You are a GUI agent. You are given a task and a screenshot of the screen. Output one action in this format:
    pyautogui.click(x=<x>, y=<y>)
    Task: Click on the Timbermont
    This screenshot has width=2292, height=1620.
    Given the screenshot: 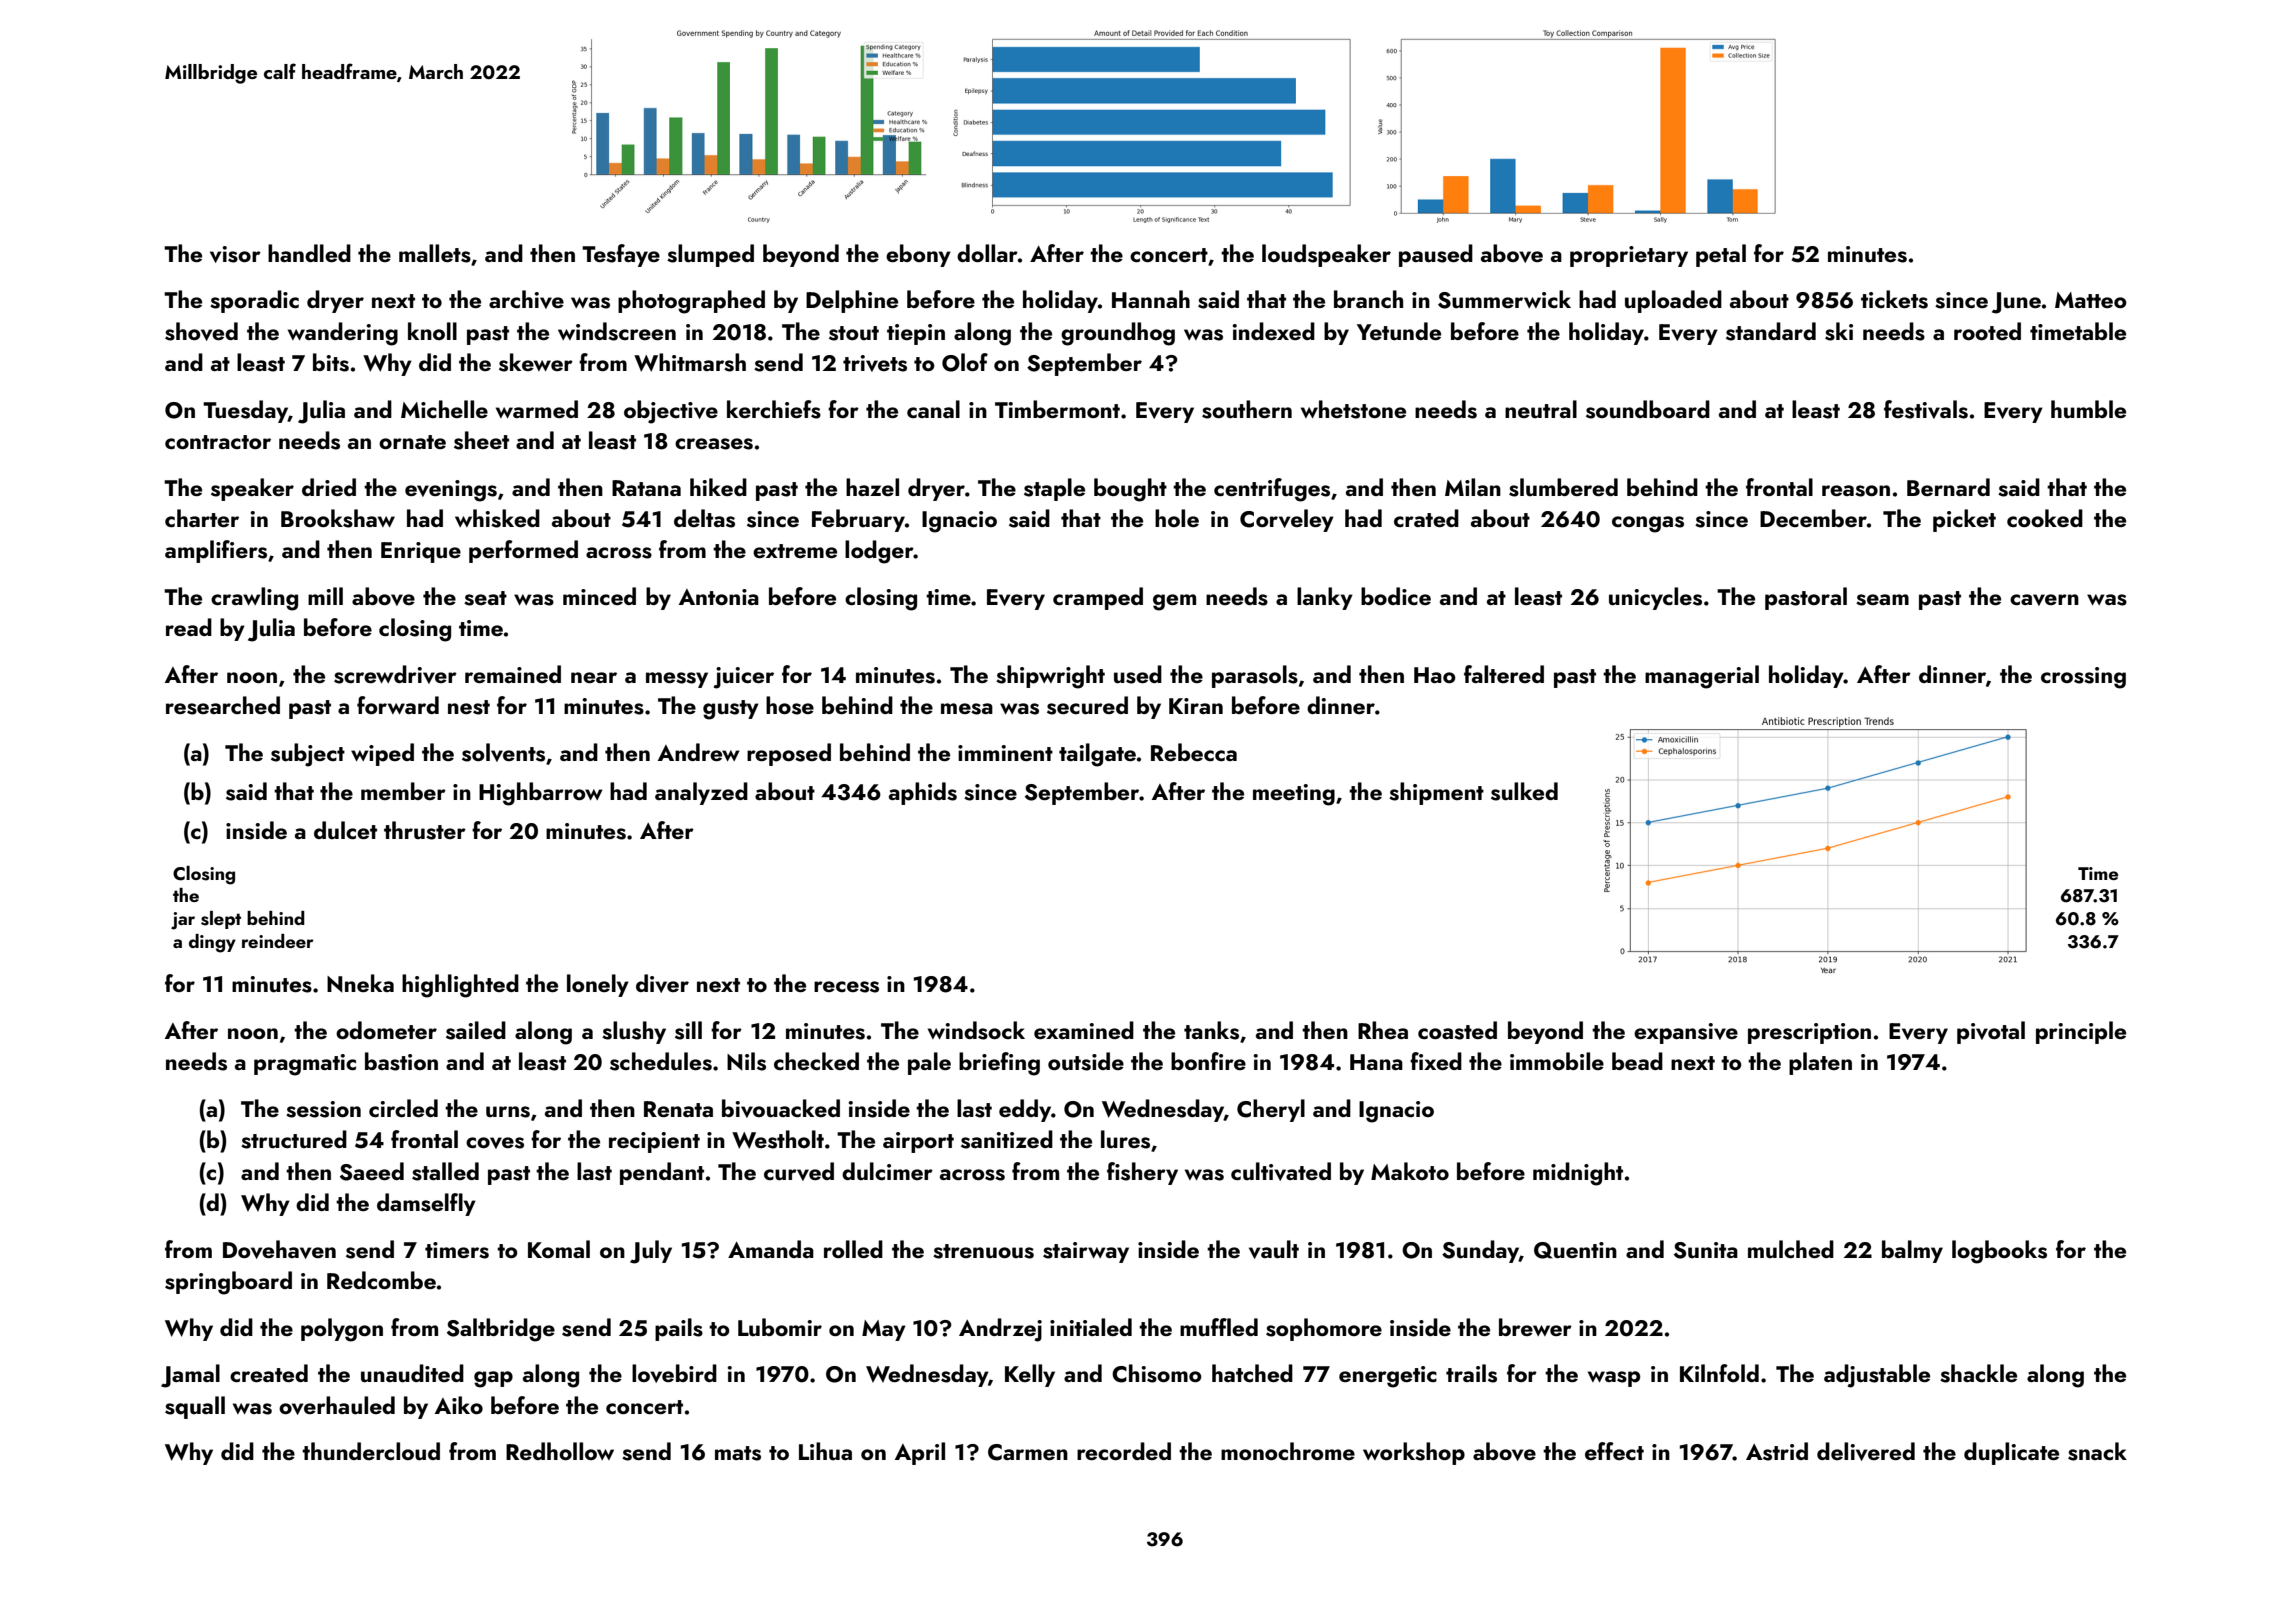 What is the action you would take?
    pyautogui.click(x=1057, y=409)
